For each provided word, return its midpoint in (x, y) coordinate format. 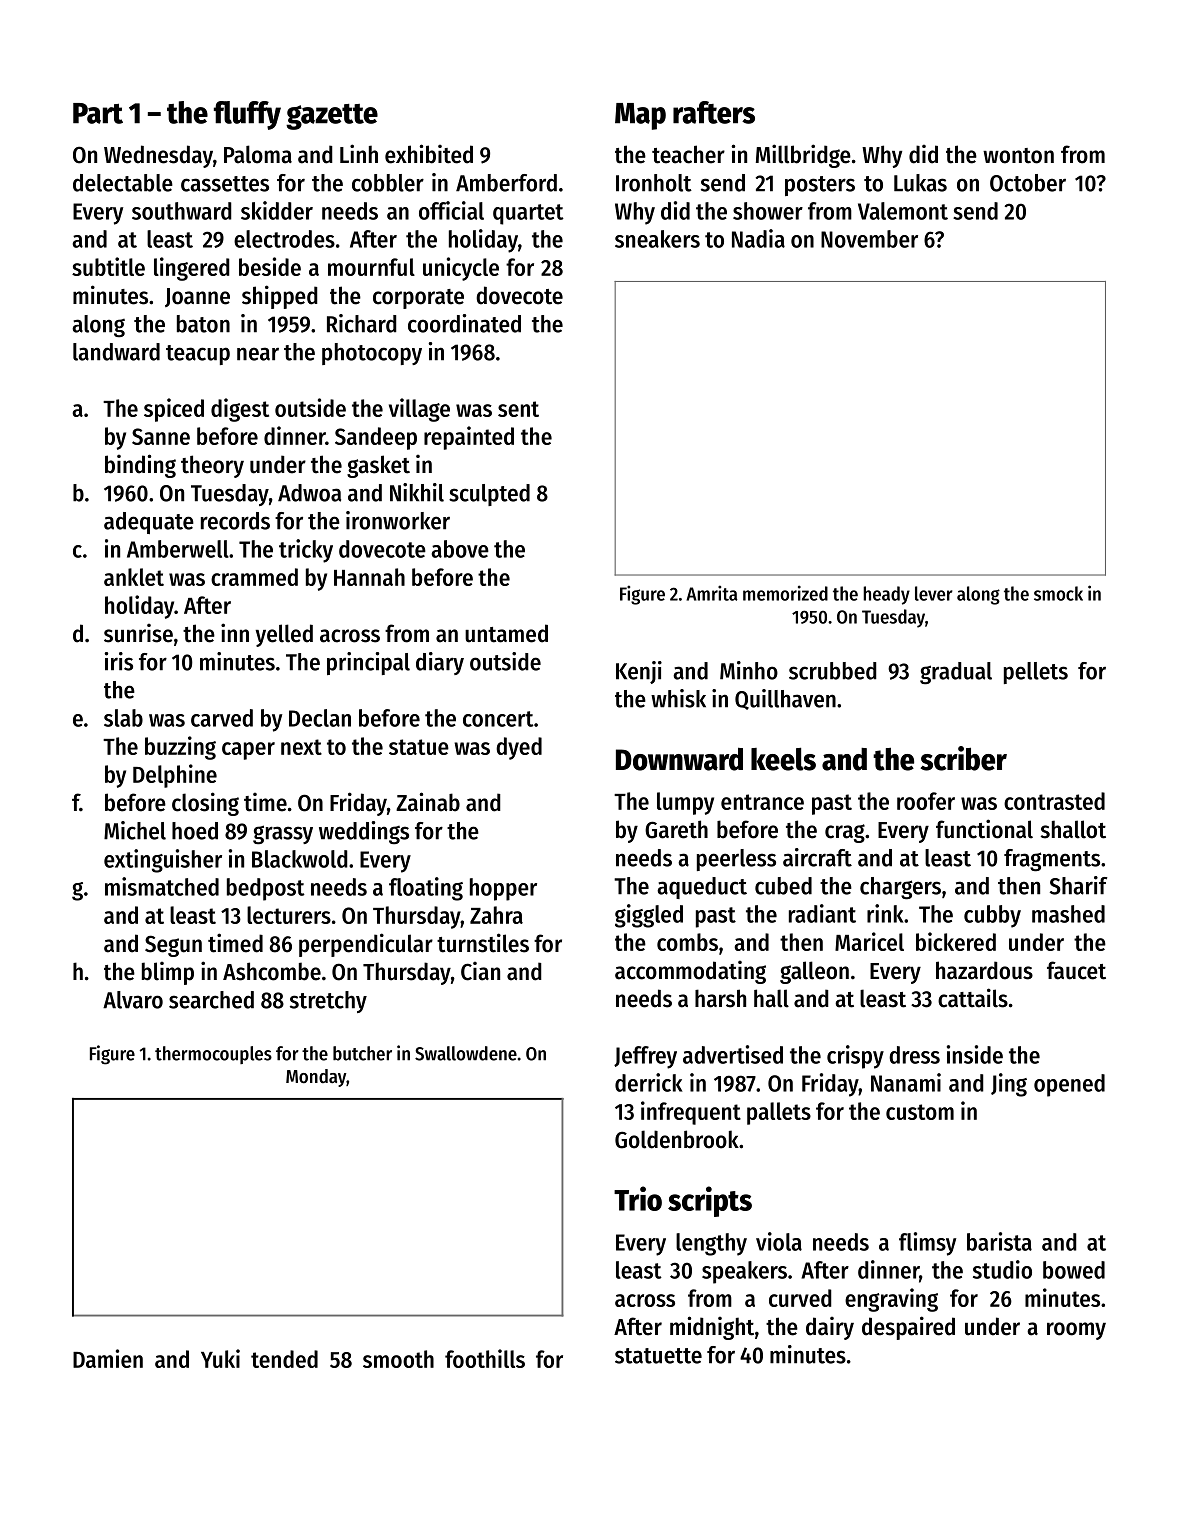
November (869, 239)
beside (270, 266)
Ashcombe (272, 971)
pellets (1036, 673)
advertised (733, 1054)
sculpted (489, 495)
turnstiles (483, 943)
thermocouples (213, 1055)
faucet (1076, 970)
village (419, 410)
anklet (134, 577)
